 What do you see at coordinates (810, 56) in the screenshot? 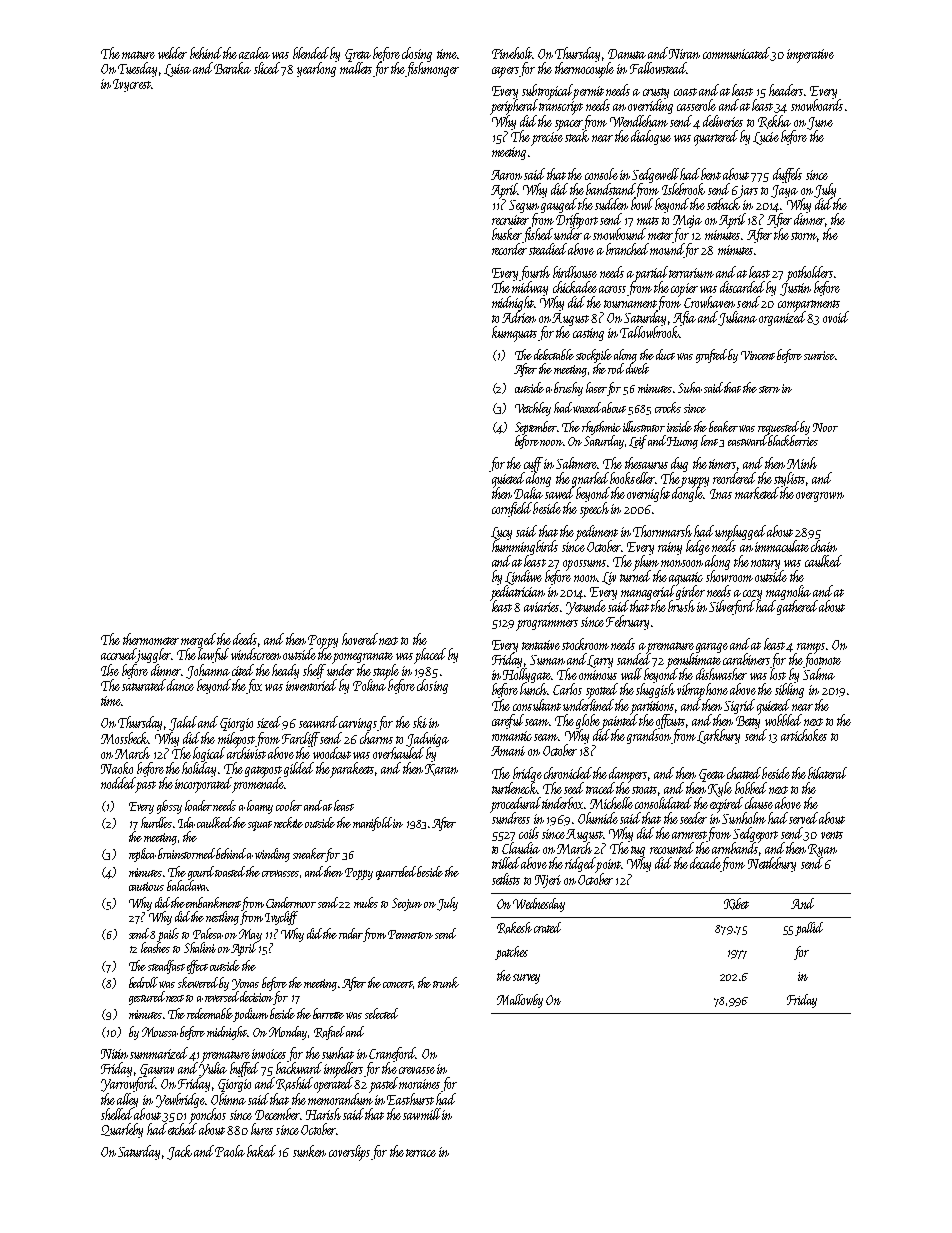
I see `imperative` at bounding box center [810, 56].
